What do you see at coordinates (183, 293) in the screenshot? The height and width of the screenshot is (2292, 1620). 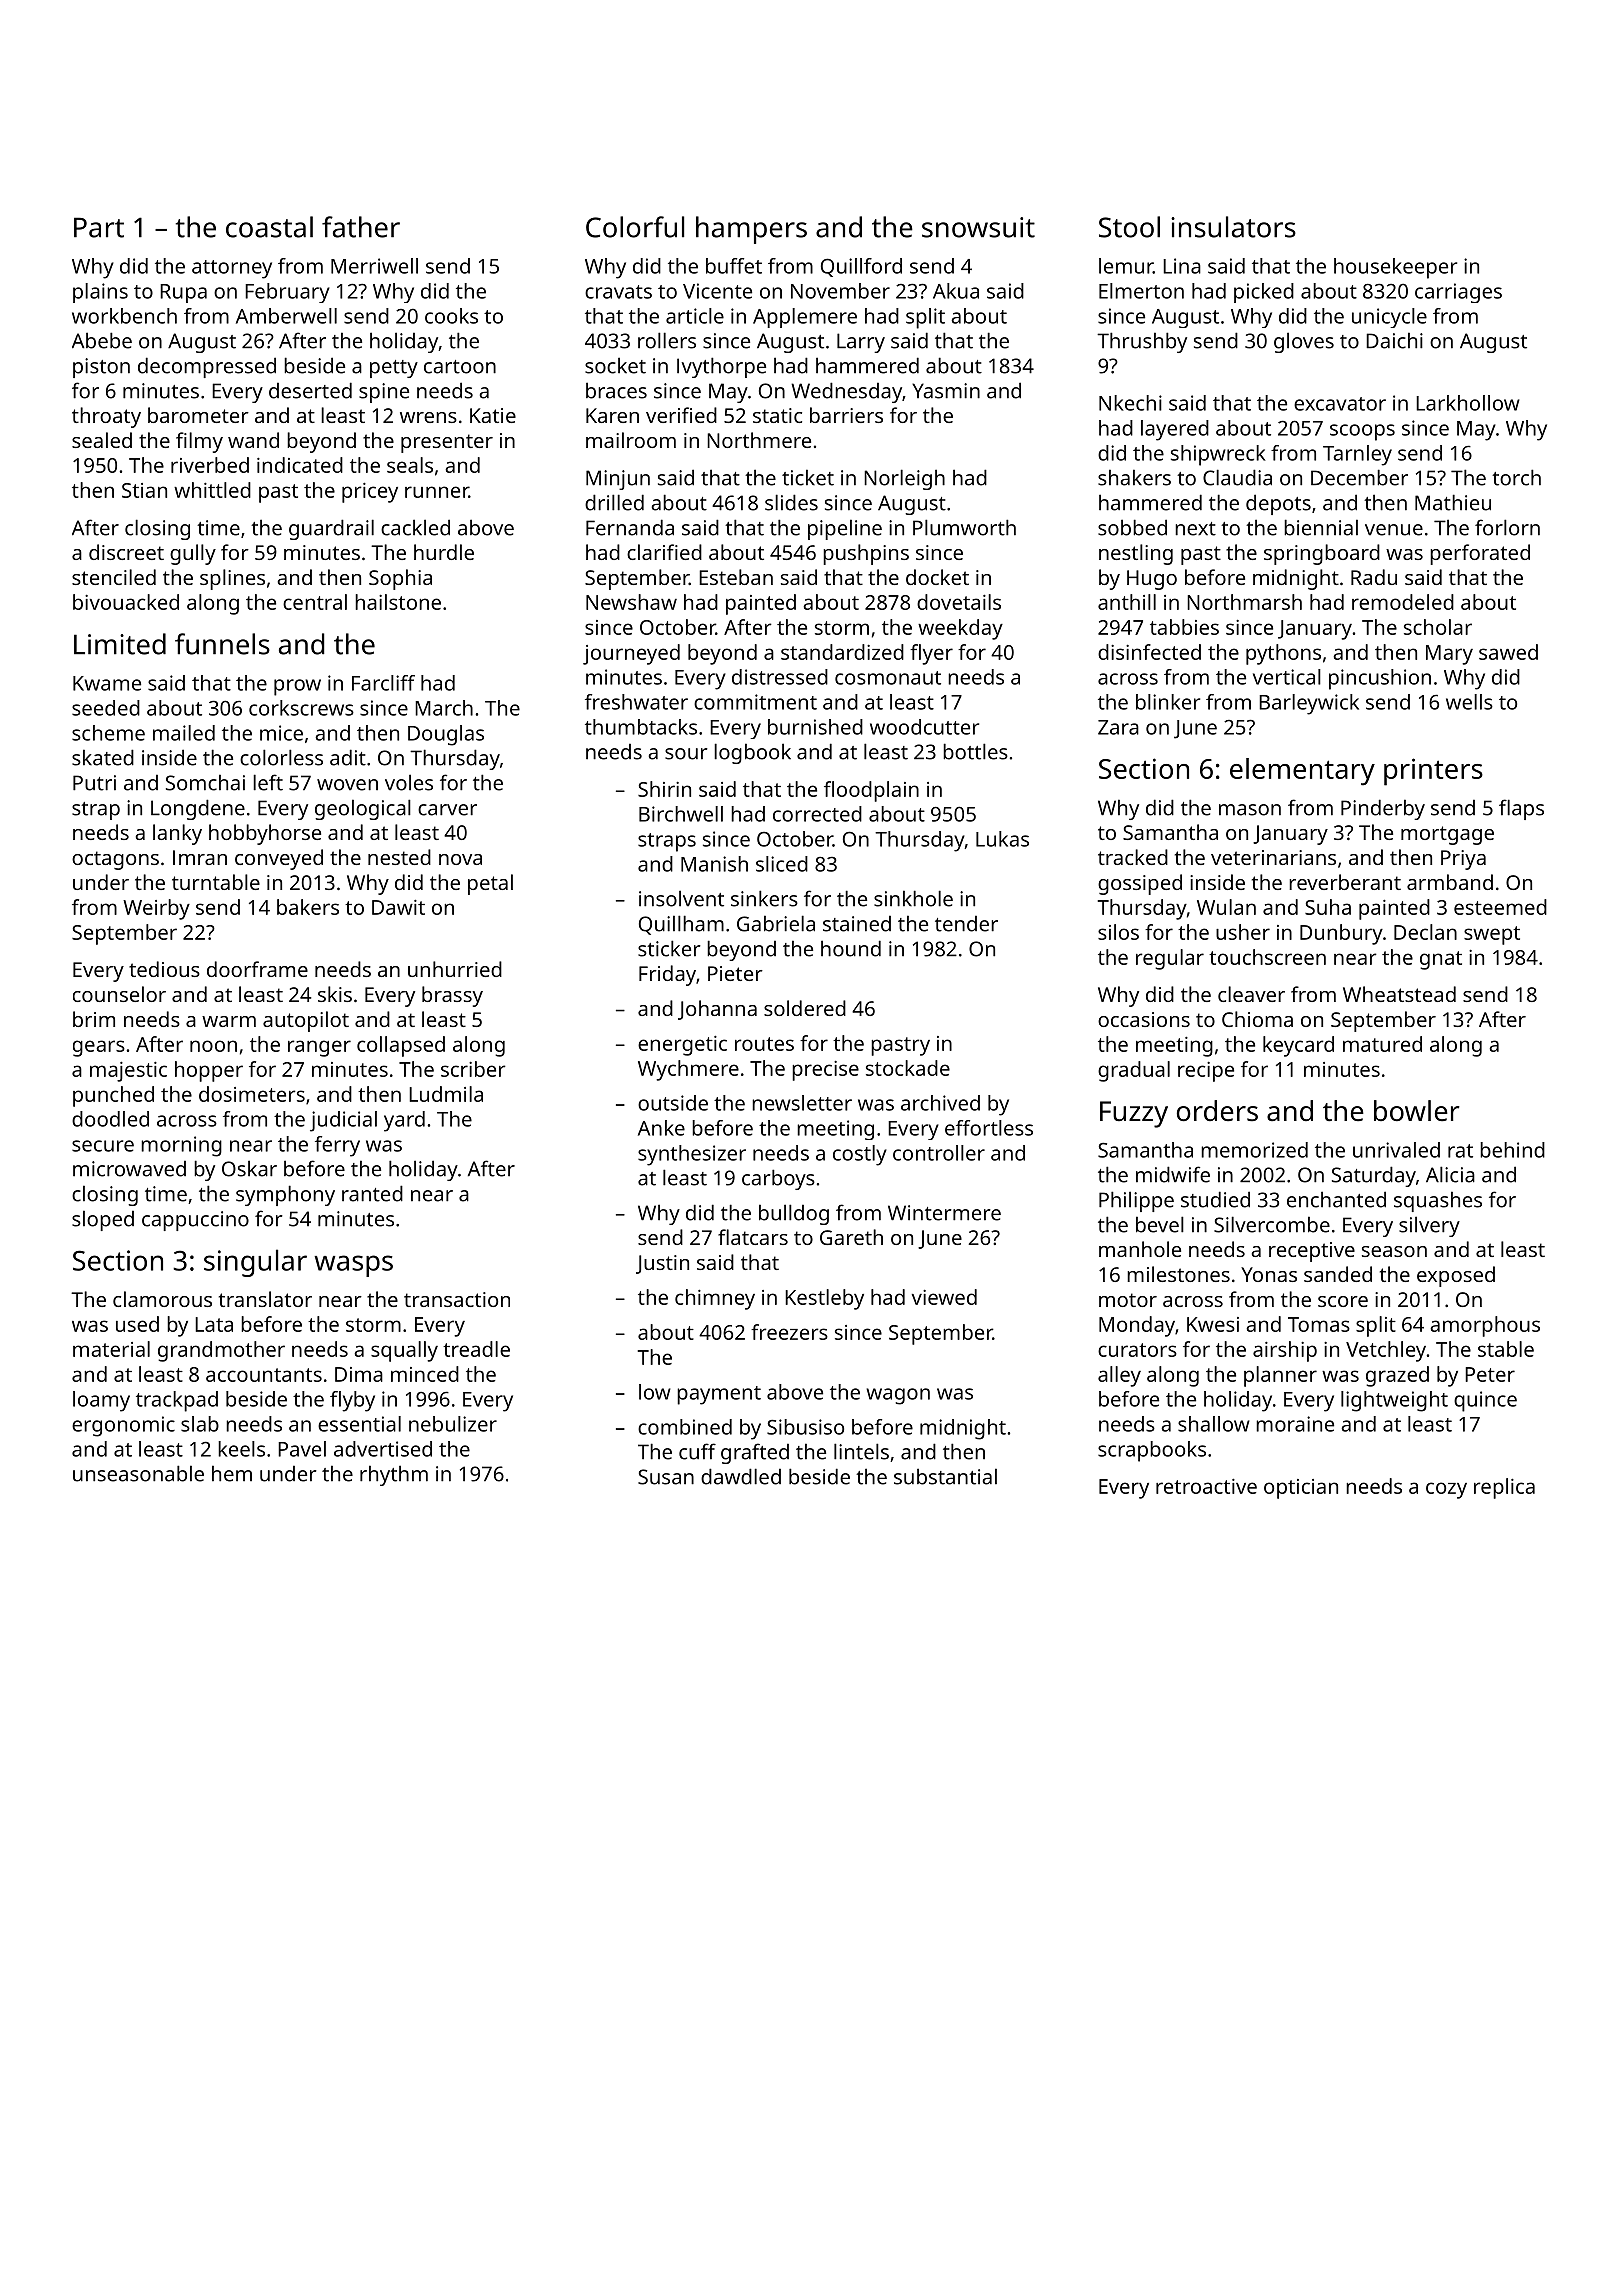 I see `Rupa` at bounding box center [183, 293].
